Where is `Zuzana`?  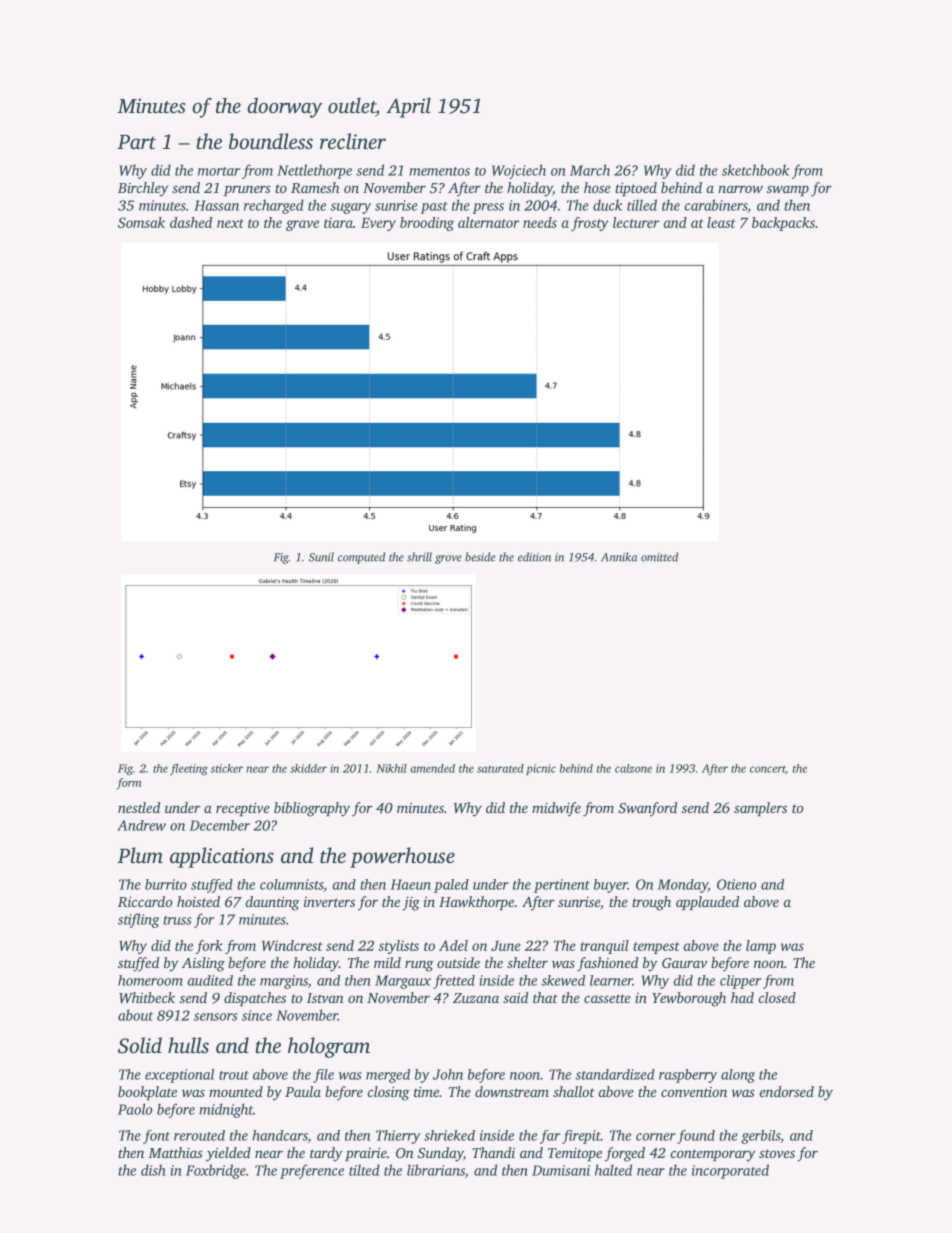 Zuzana is located at coordinates (476, 998).
